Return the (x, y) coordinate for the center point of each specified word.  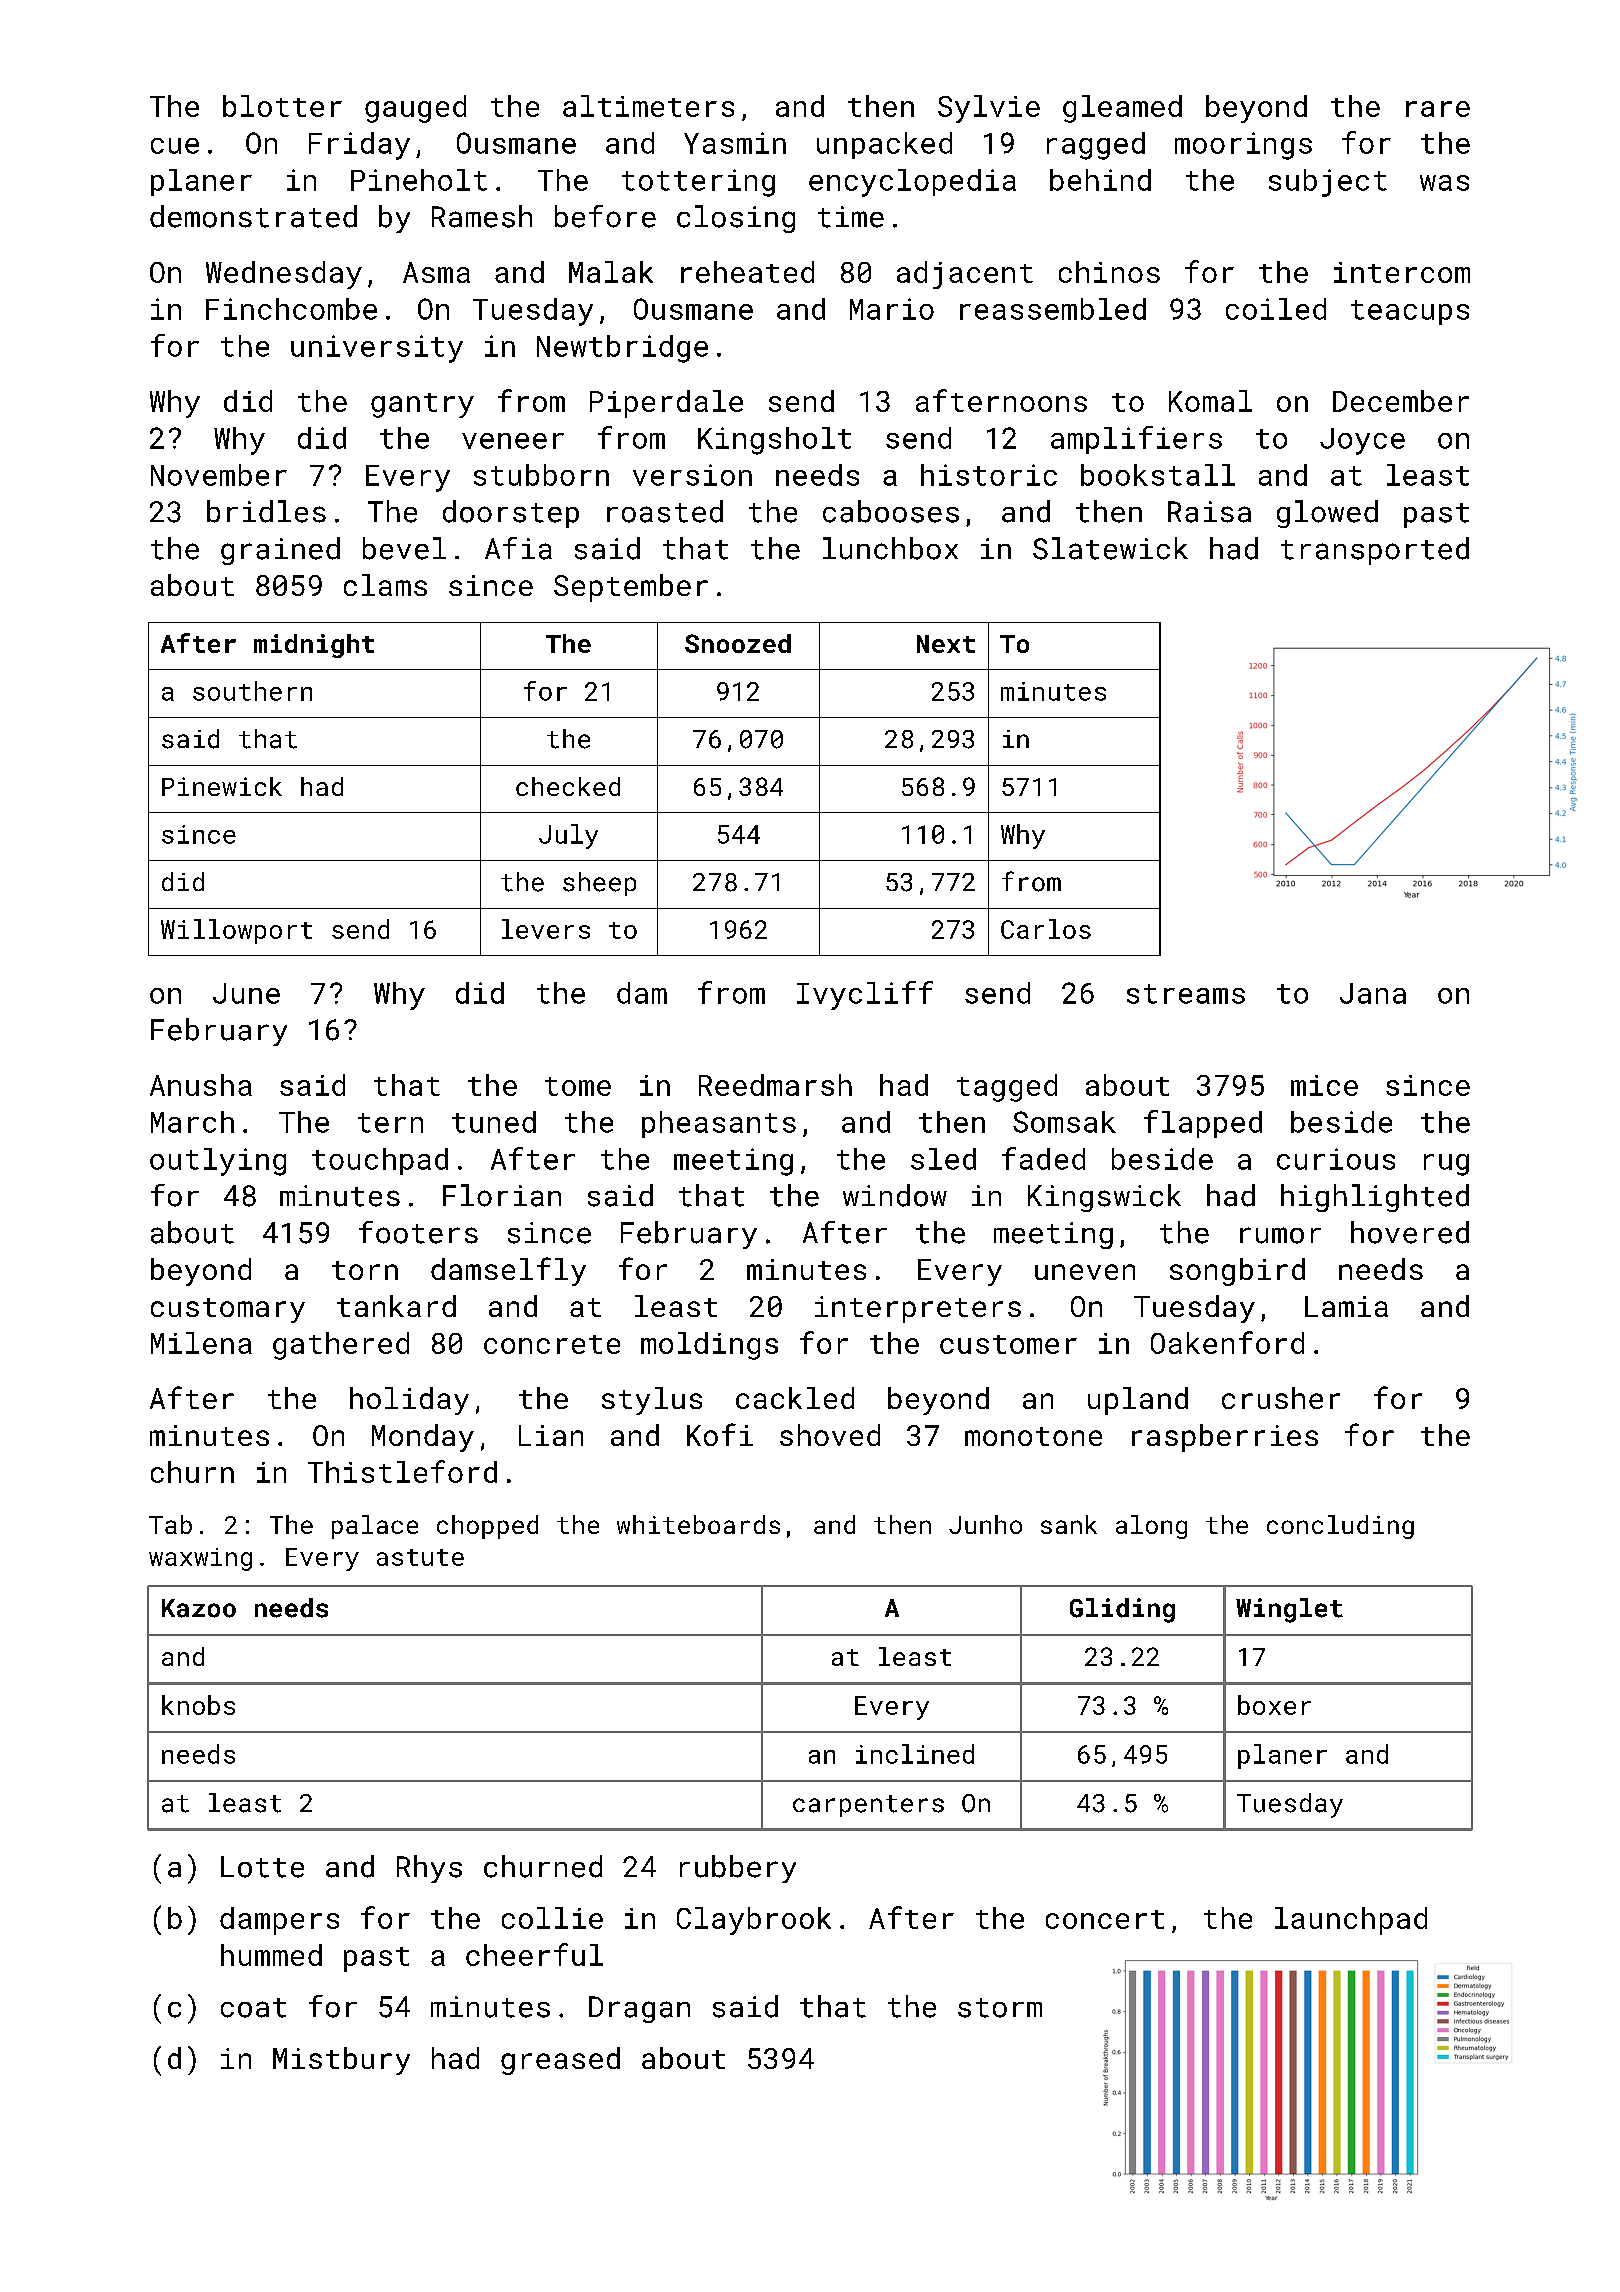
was (1444, 183)
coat (253, 2008)
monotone (1033, 1436)
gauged (415, 109)
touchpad (380, 1161)
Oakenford (1227, 1342)
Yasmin (735, 143)
